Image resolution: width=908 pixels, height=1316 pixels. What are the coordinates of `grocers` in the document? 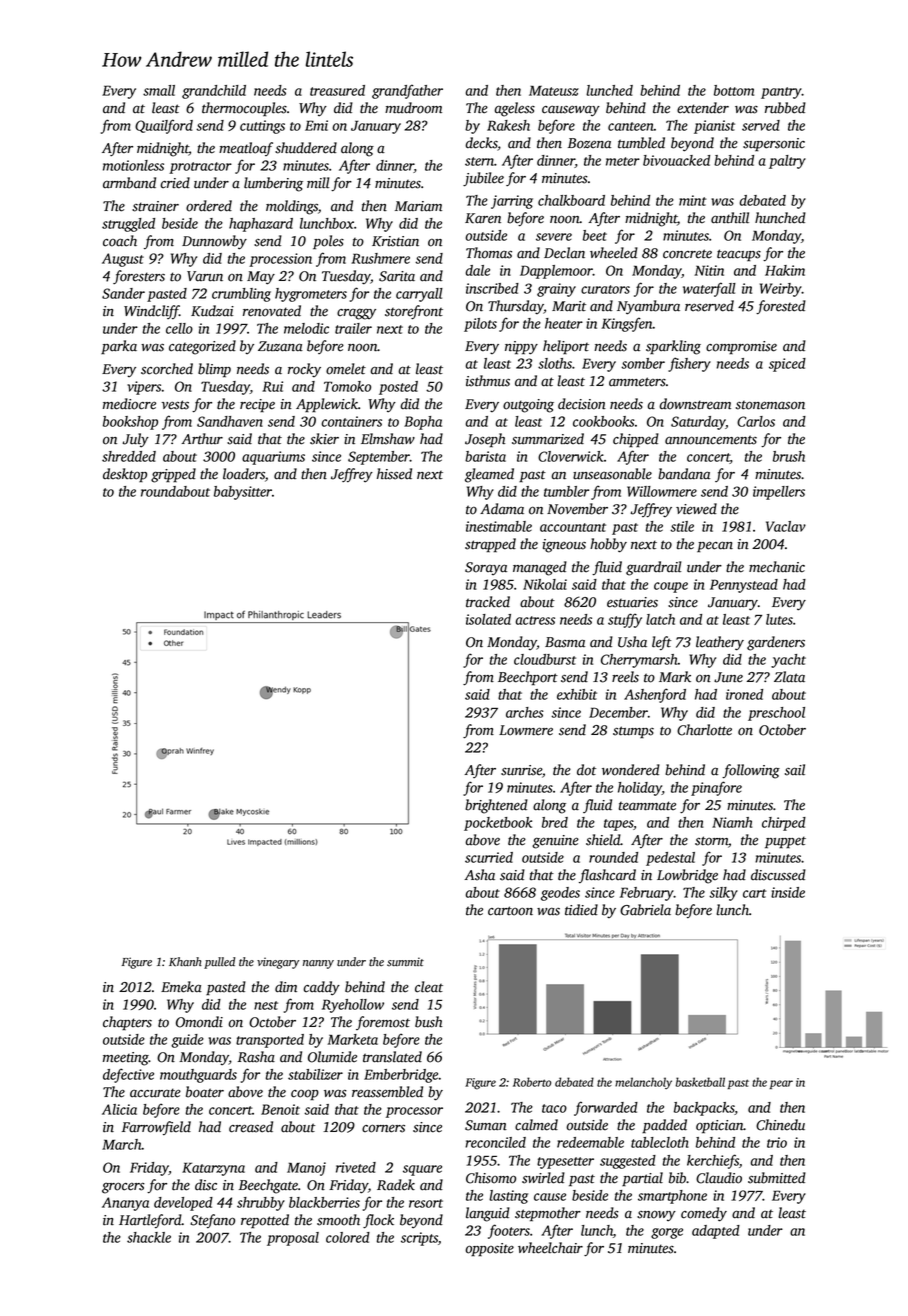 It's located at (123, 1188).
